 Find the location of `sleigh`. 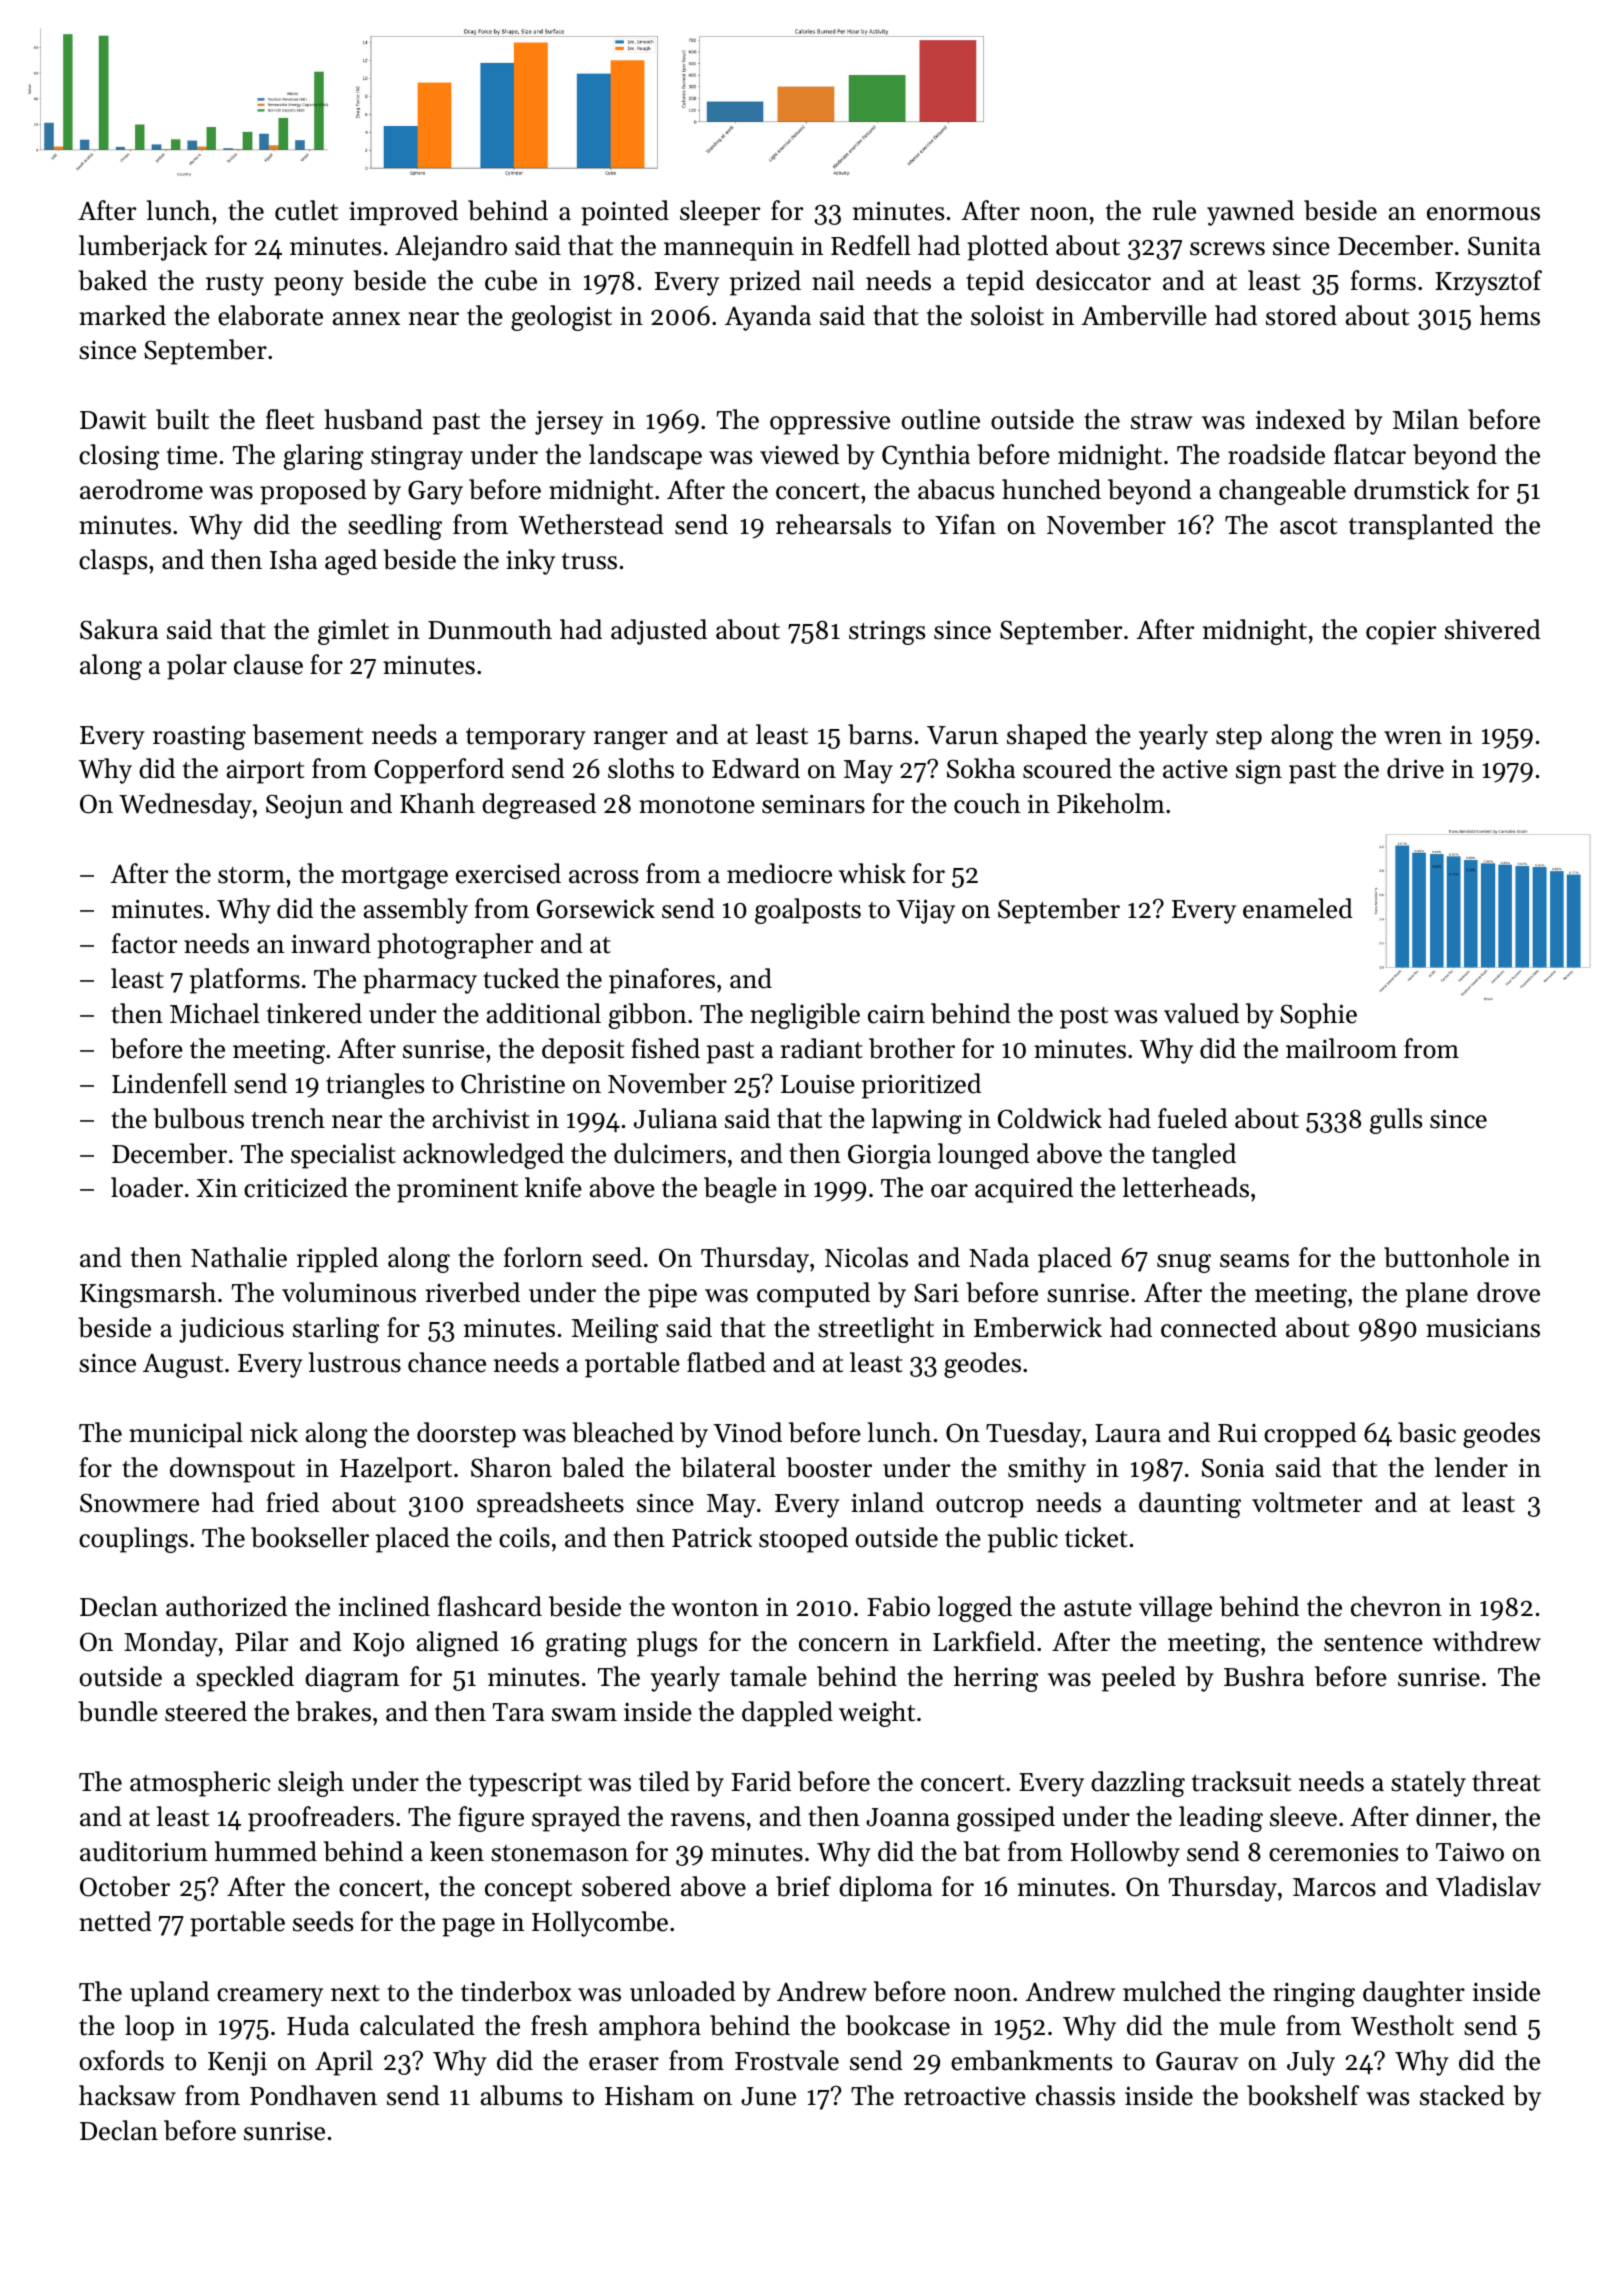

sleigh is located at coordinates (311, 1784).
